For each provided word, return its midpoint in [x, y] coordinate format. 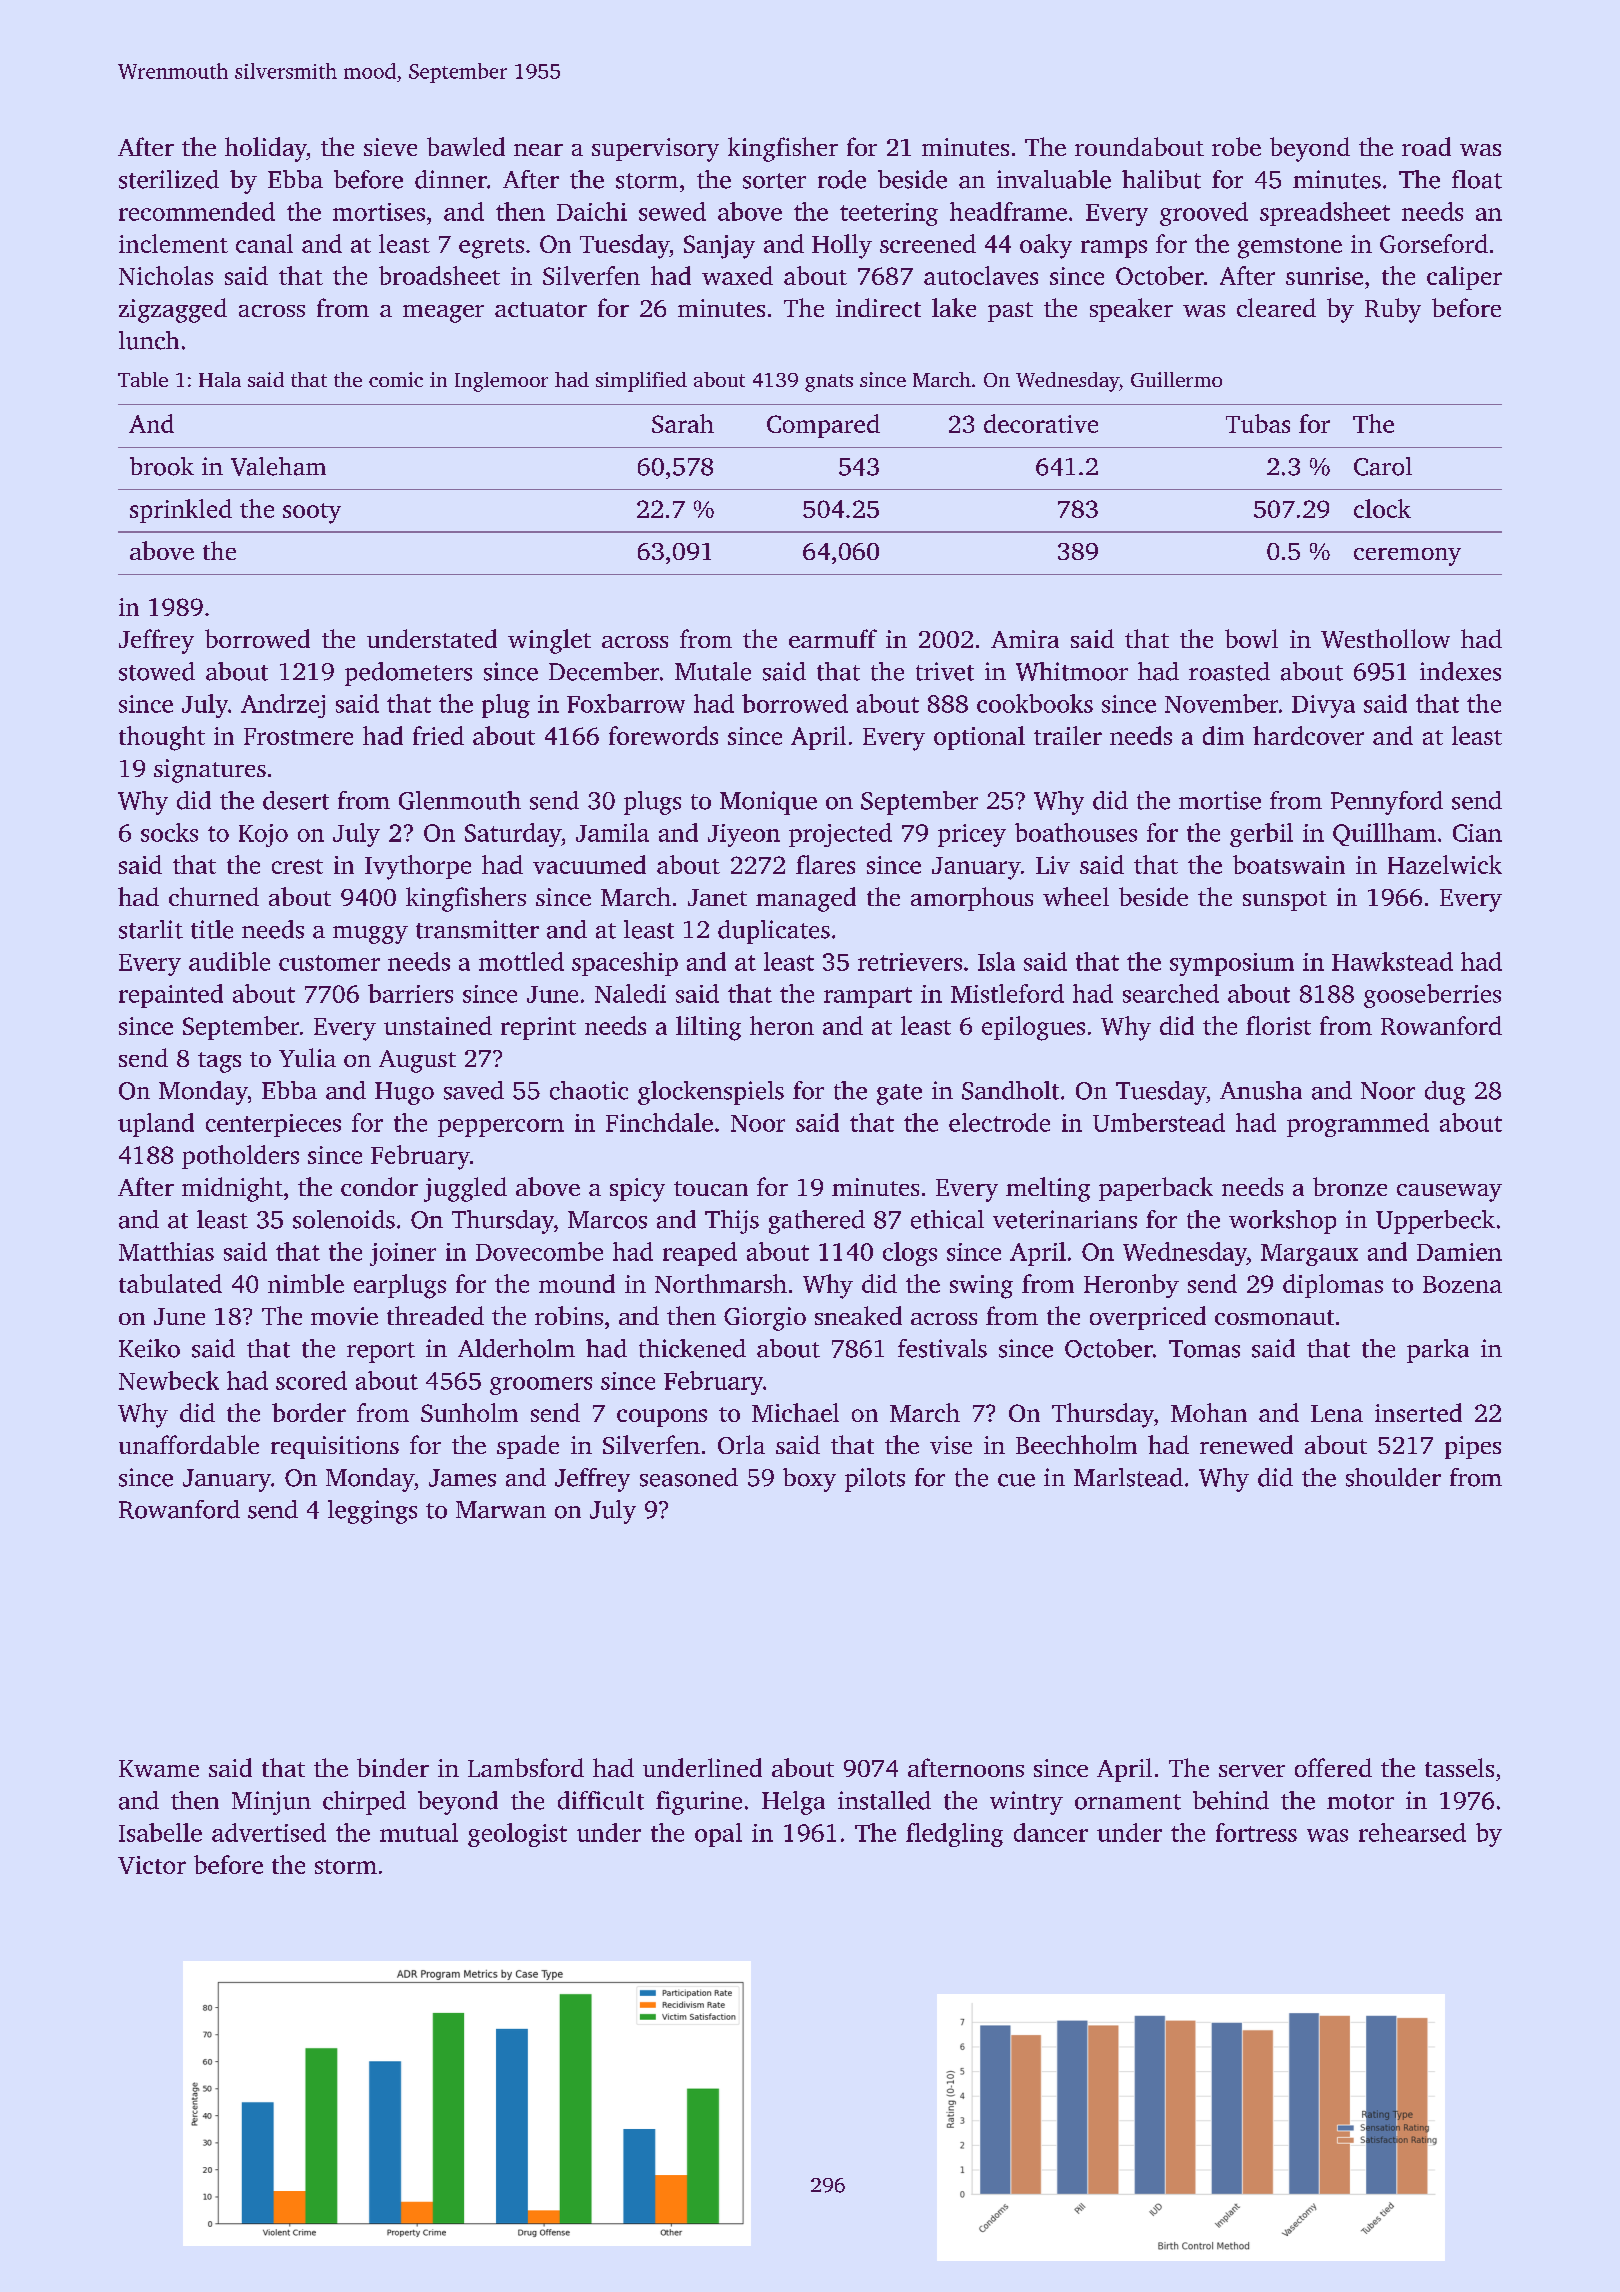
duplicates [774, 932]
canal [264, 243]
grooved [1204, 214]
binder [393, 1767]
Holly [842, 246]
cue [1016, 1480]
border [309, 1412]
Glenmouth [460, 800]
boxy [809, 1480]
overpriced [1148, 1318]
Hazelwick [1445, 864]
